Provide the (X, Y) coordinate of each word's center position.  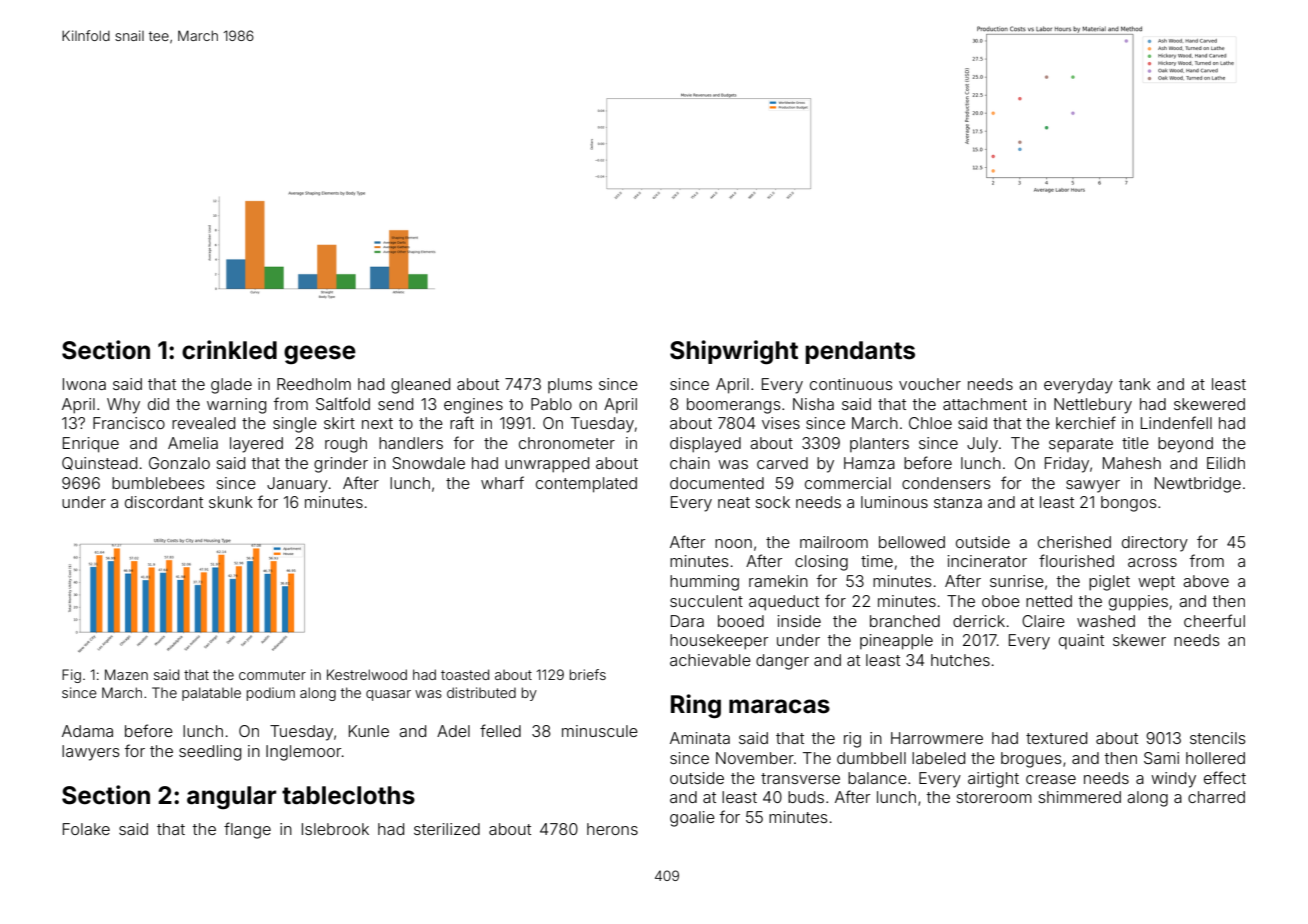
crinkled (229, 350)
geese (320, 354)
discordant (164, 502)
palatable (211, 694)
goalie (692, 819)
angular (231, 797)
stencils (1218, 738)
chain (690, 463)
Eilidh (1226, 463)
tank (1135, 384)
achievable (710, 660)
